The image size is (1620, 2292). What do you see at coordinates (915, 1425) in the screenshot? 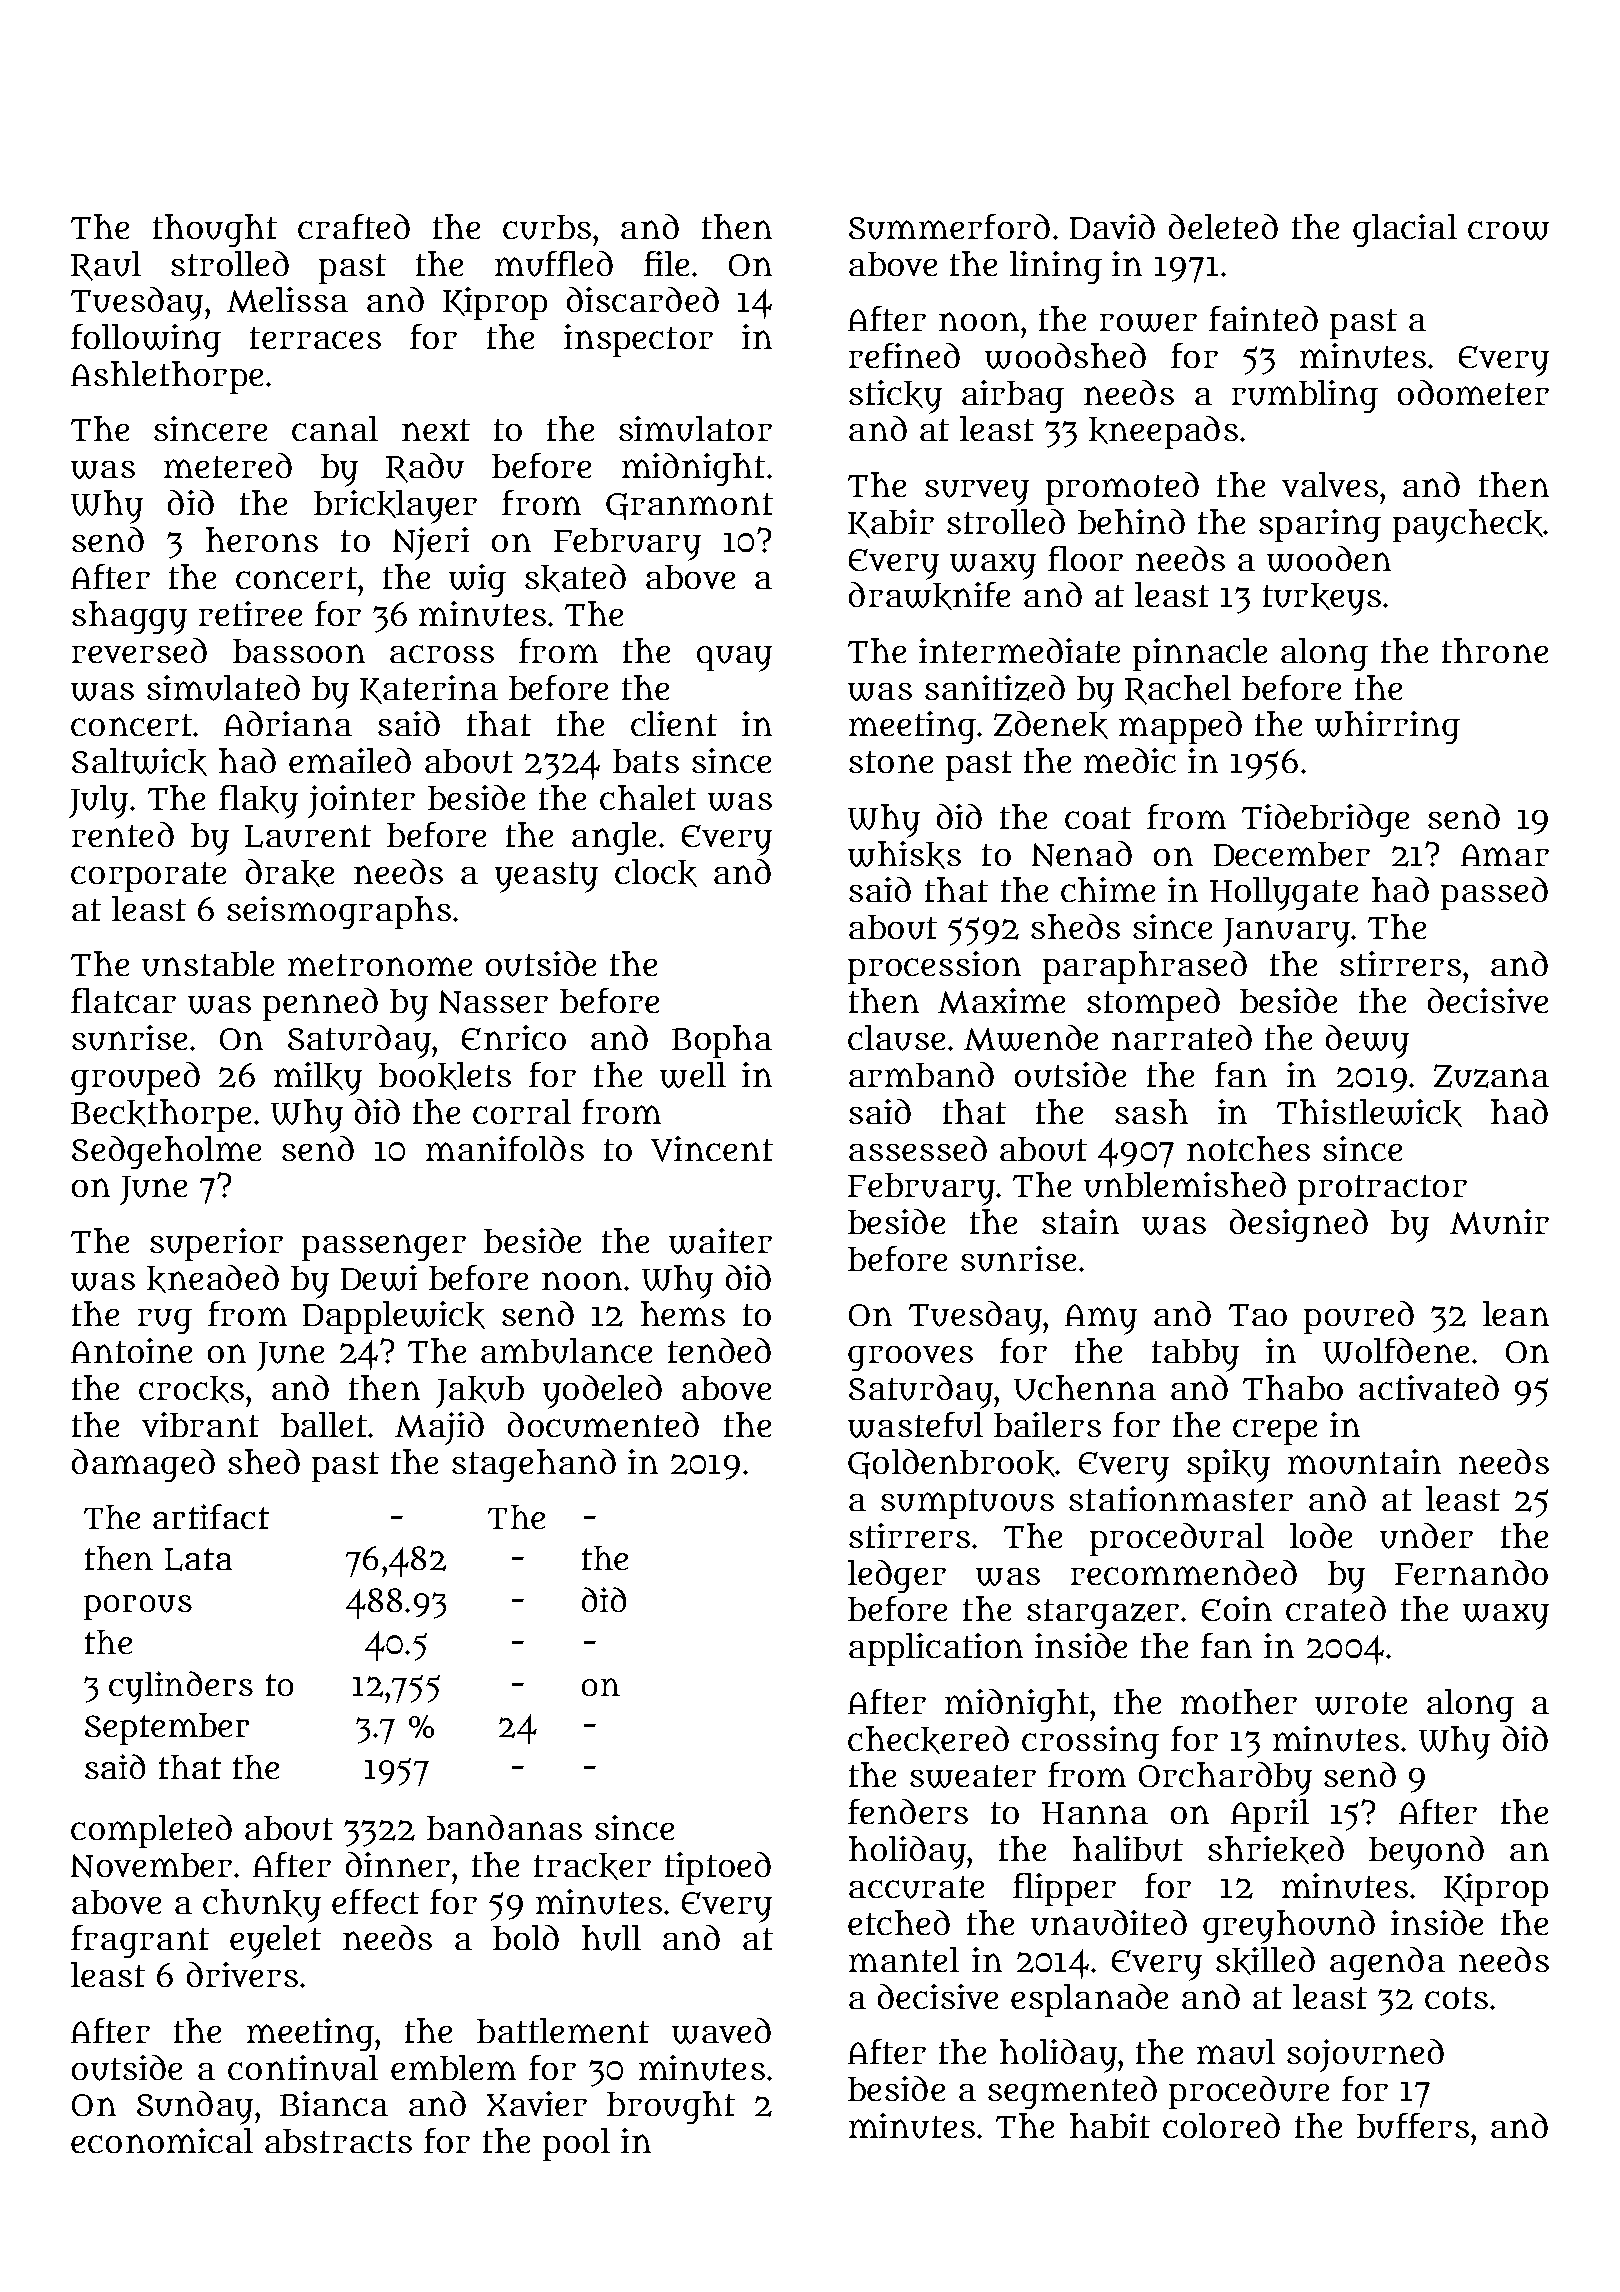
I see `wasteful` at bounding box center [915, 1425].
